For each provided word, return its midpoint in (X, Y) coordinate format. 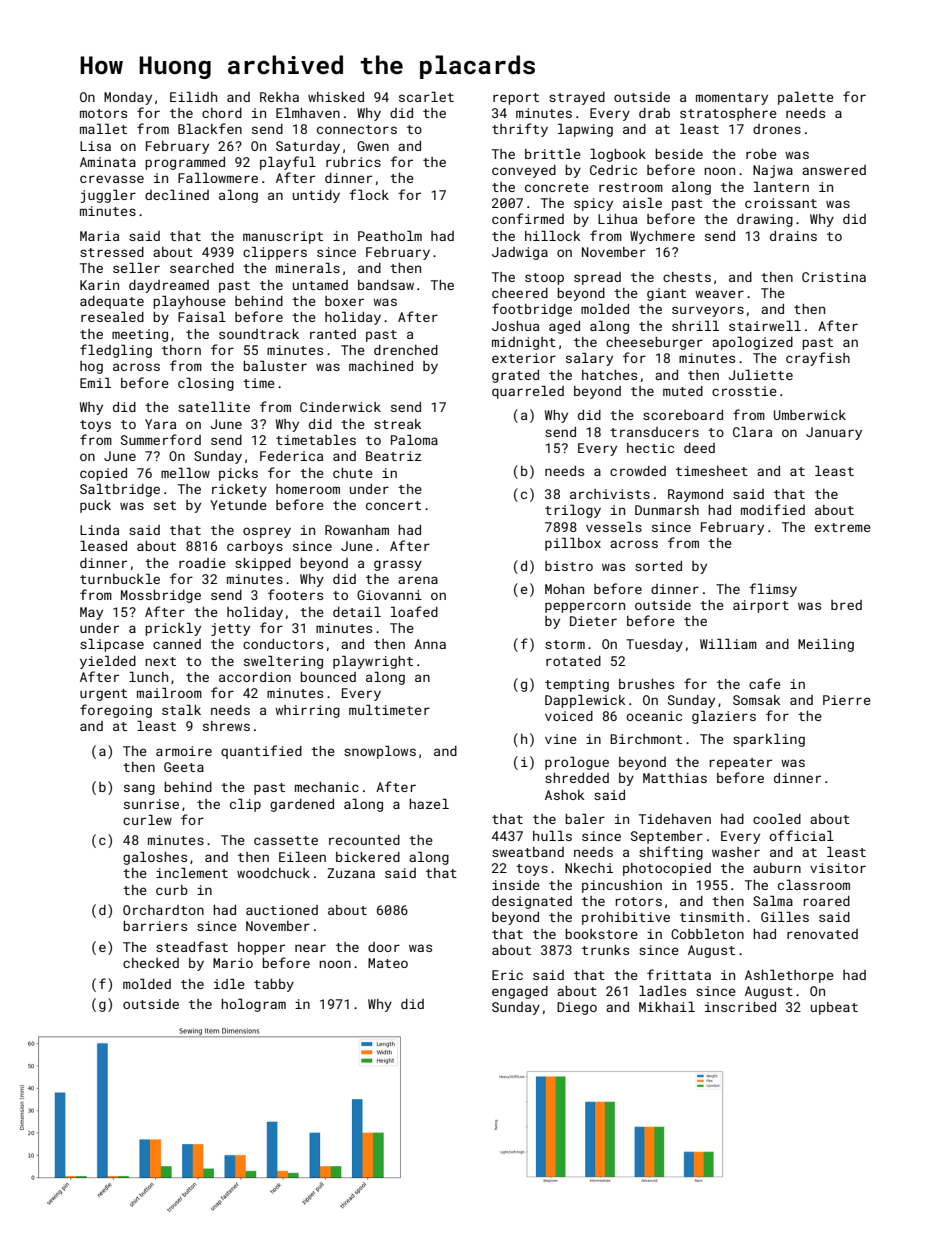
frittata (679, 974)
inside (516, 885)
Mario (233, 963)
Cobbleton (707, 934)
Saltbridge (120, 490)
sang (139, 789)
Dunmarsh (667, 510)
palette (806, 98)
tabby (274, 985)
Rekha (279, 97)
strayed (577, 98)
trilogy (573, 511)
